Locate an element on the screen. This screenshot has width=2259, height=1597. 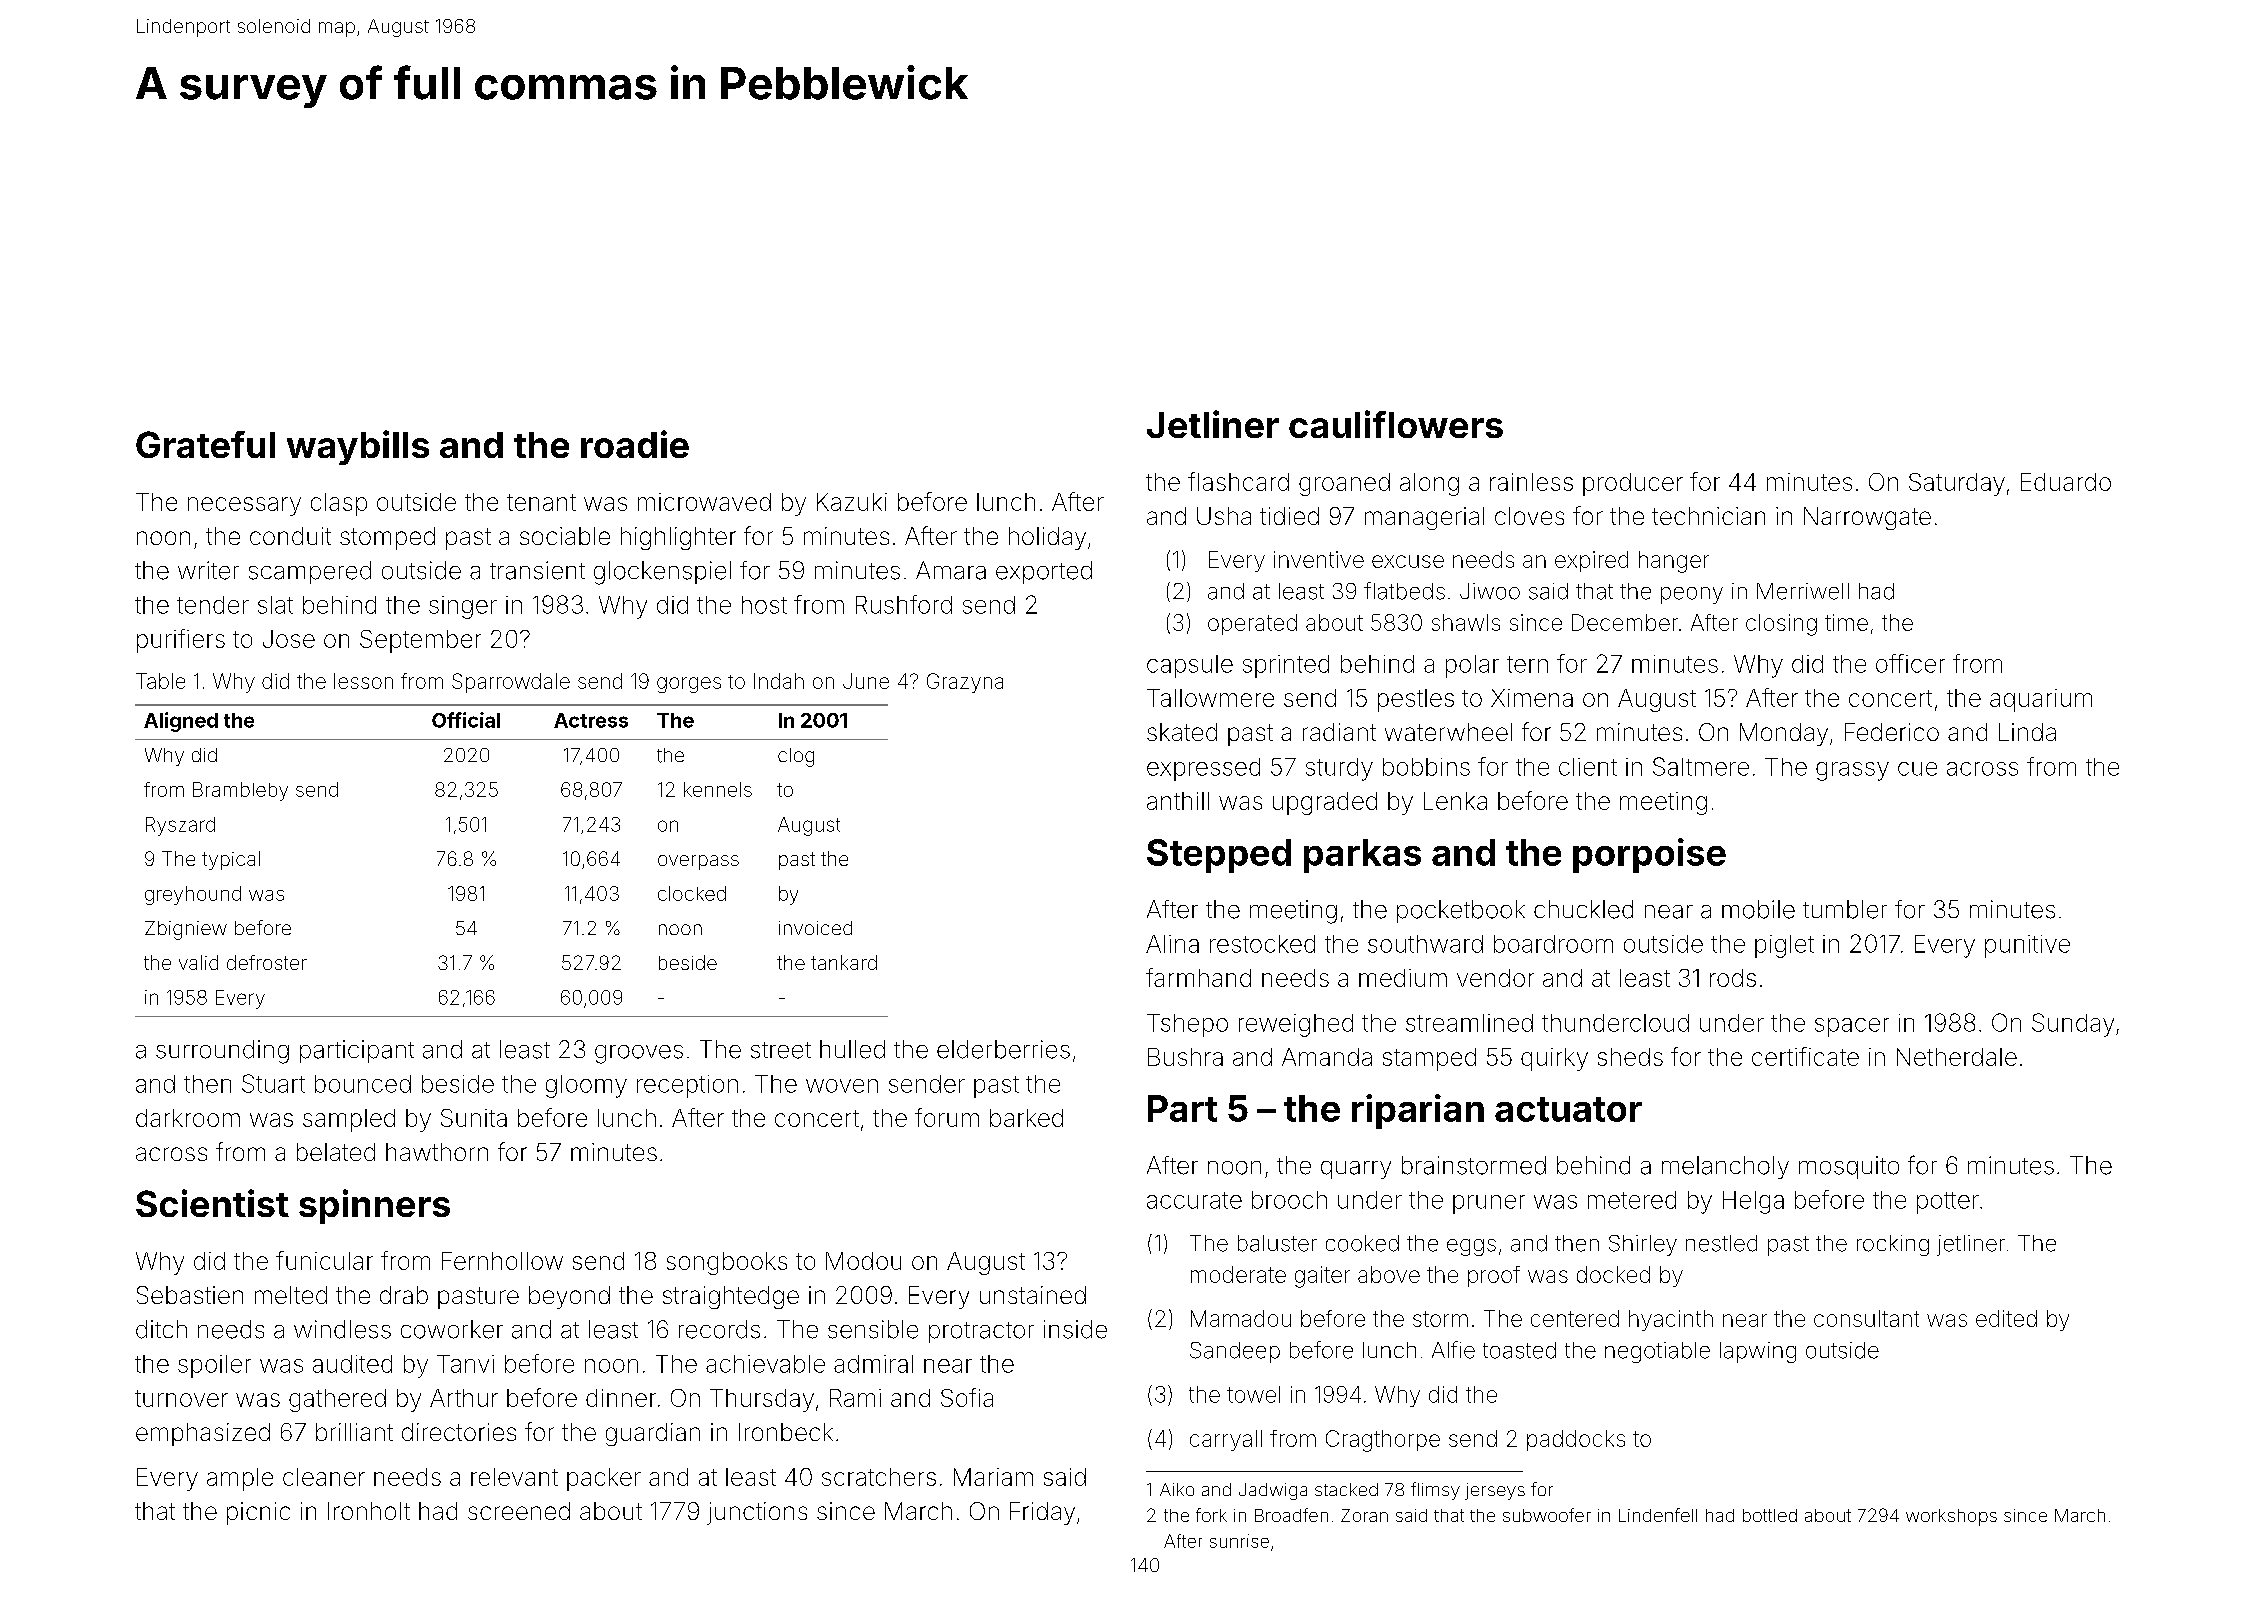
Ironholt is located at coordinates (369, 1511).
